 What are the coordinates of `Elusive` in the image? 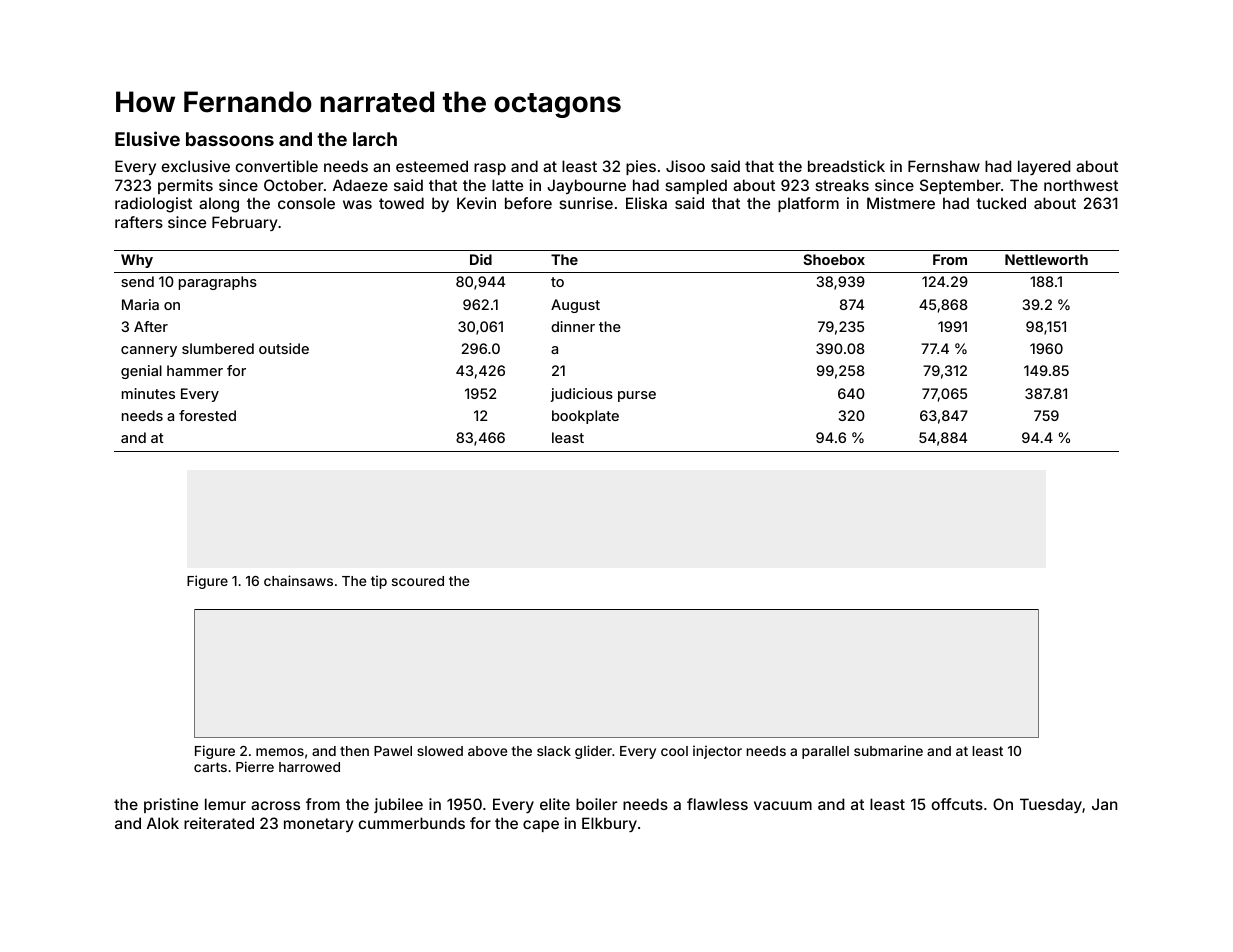 It's located at (147, 138).
